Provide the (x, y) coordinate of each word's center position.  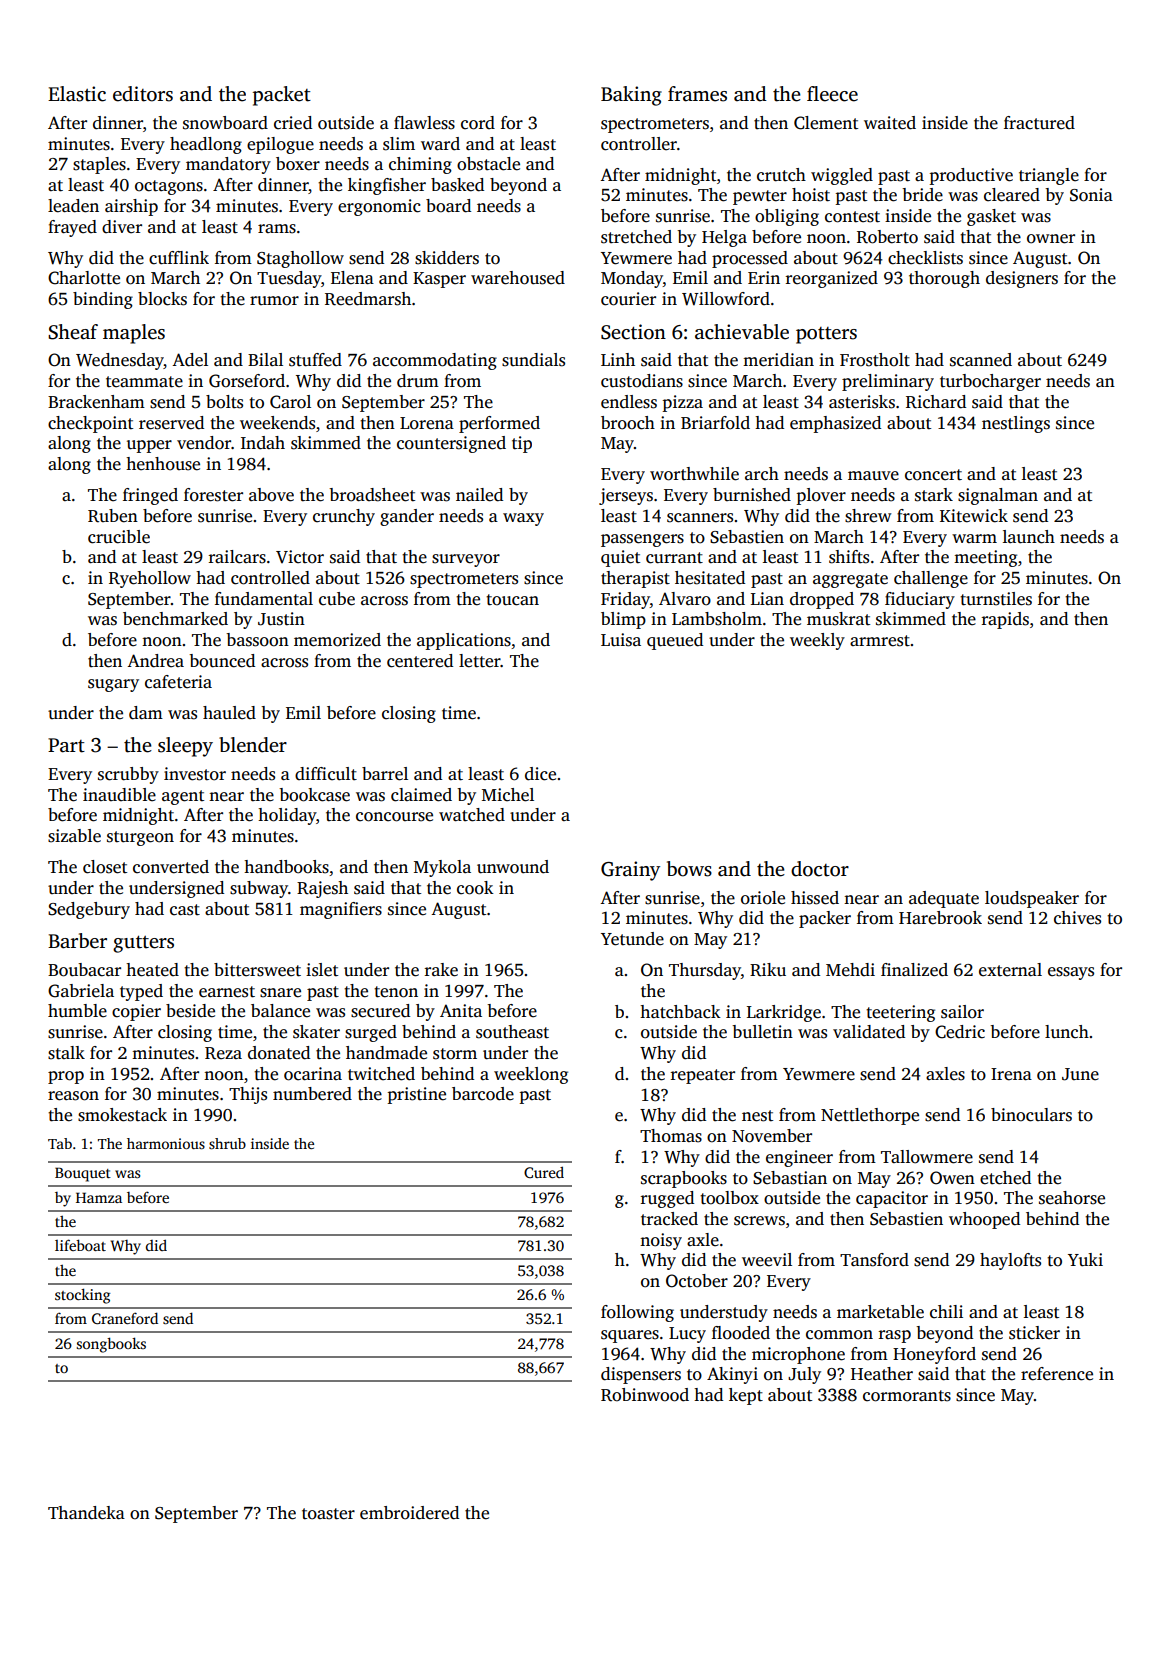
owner (1051, 239)
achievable (742, 332)
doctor (820, 869)
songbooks (111, 1345)
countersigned (451, 444)
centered (420, 661)
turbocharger (990, 382)
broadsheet (372, 495)
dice (540, 774)
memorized (337, 640)
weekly (817, 641)
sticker (1034, 1333)
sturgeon (140, 838)
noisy (661, 1241)
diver (122, 227)
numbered (312, 1094)
